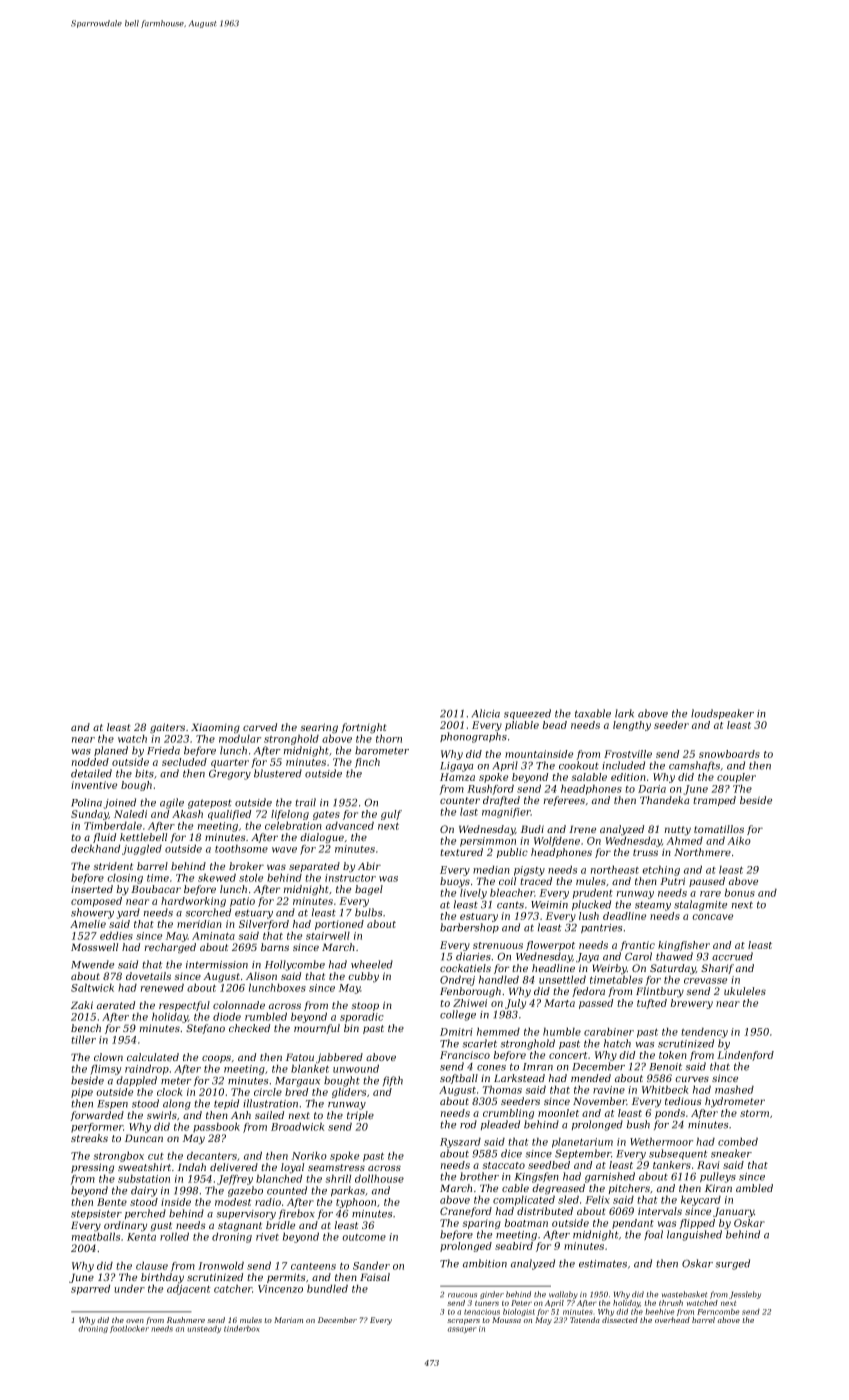  Describe the element at coordinates (555, 725) in the screenshot. I see `bead` at that location.
